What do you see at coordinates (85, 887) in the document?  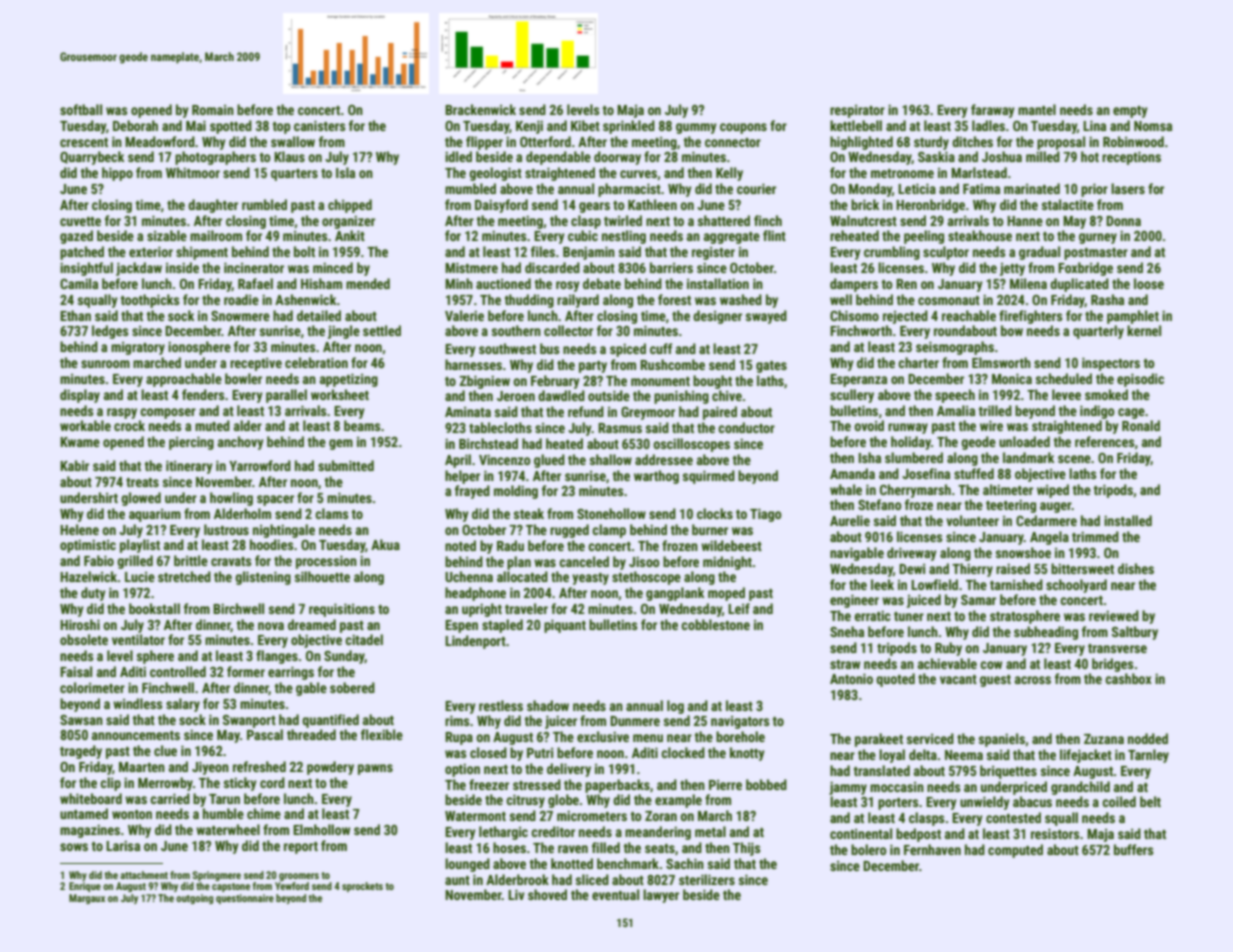 I see `Enrique` at bounding box center [85, 887].
